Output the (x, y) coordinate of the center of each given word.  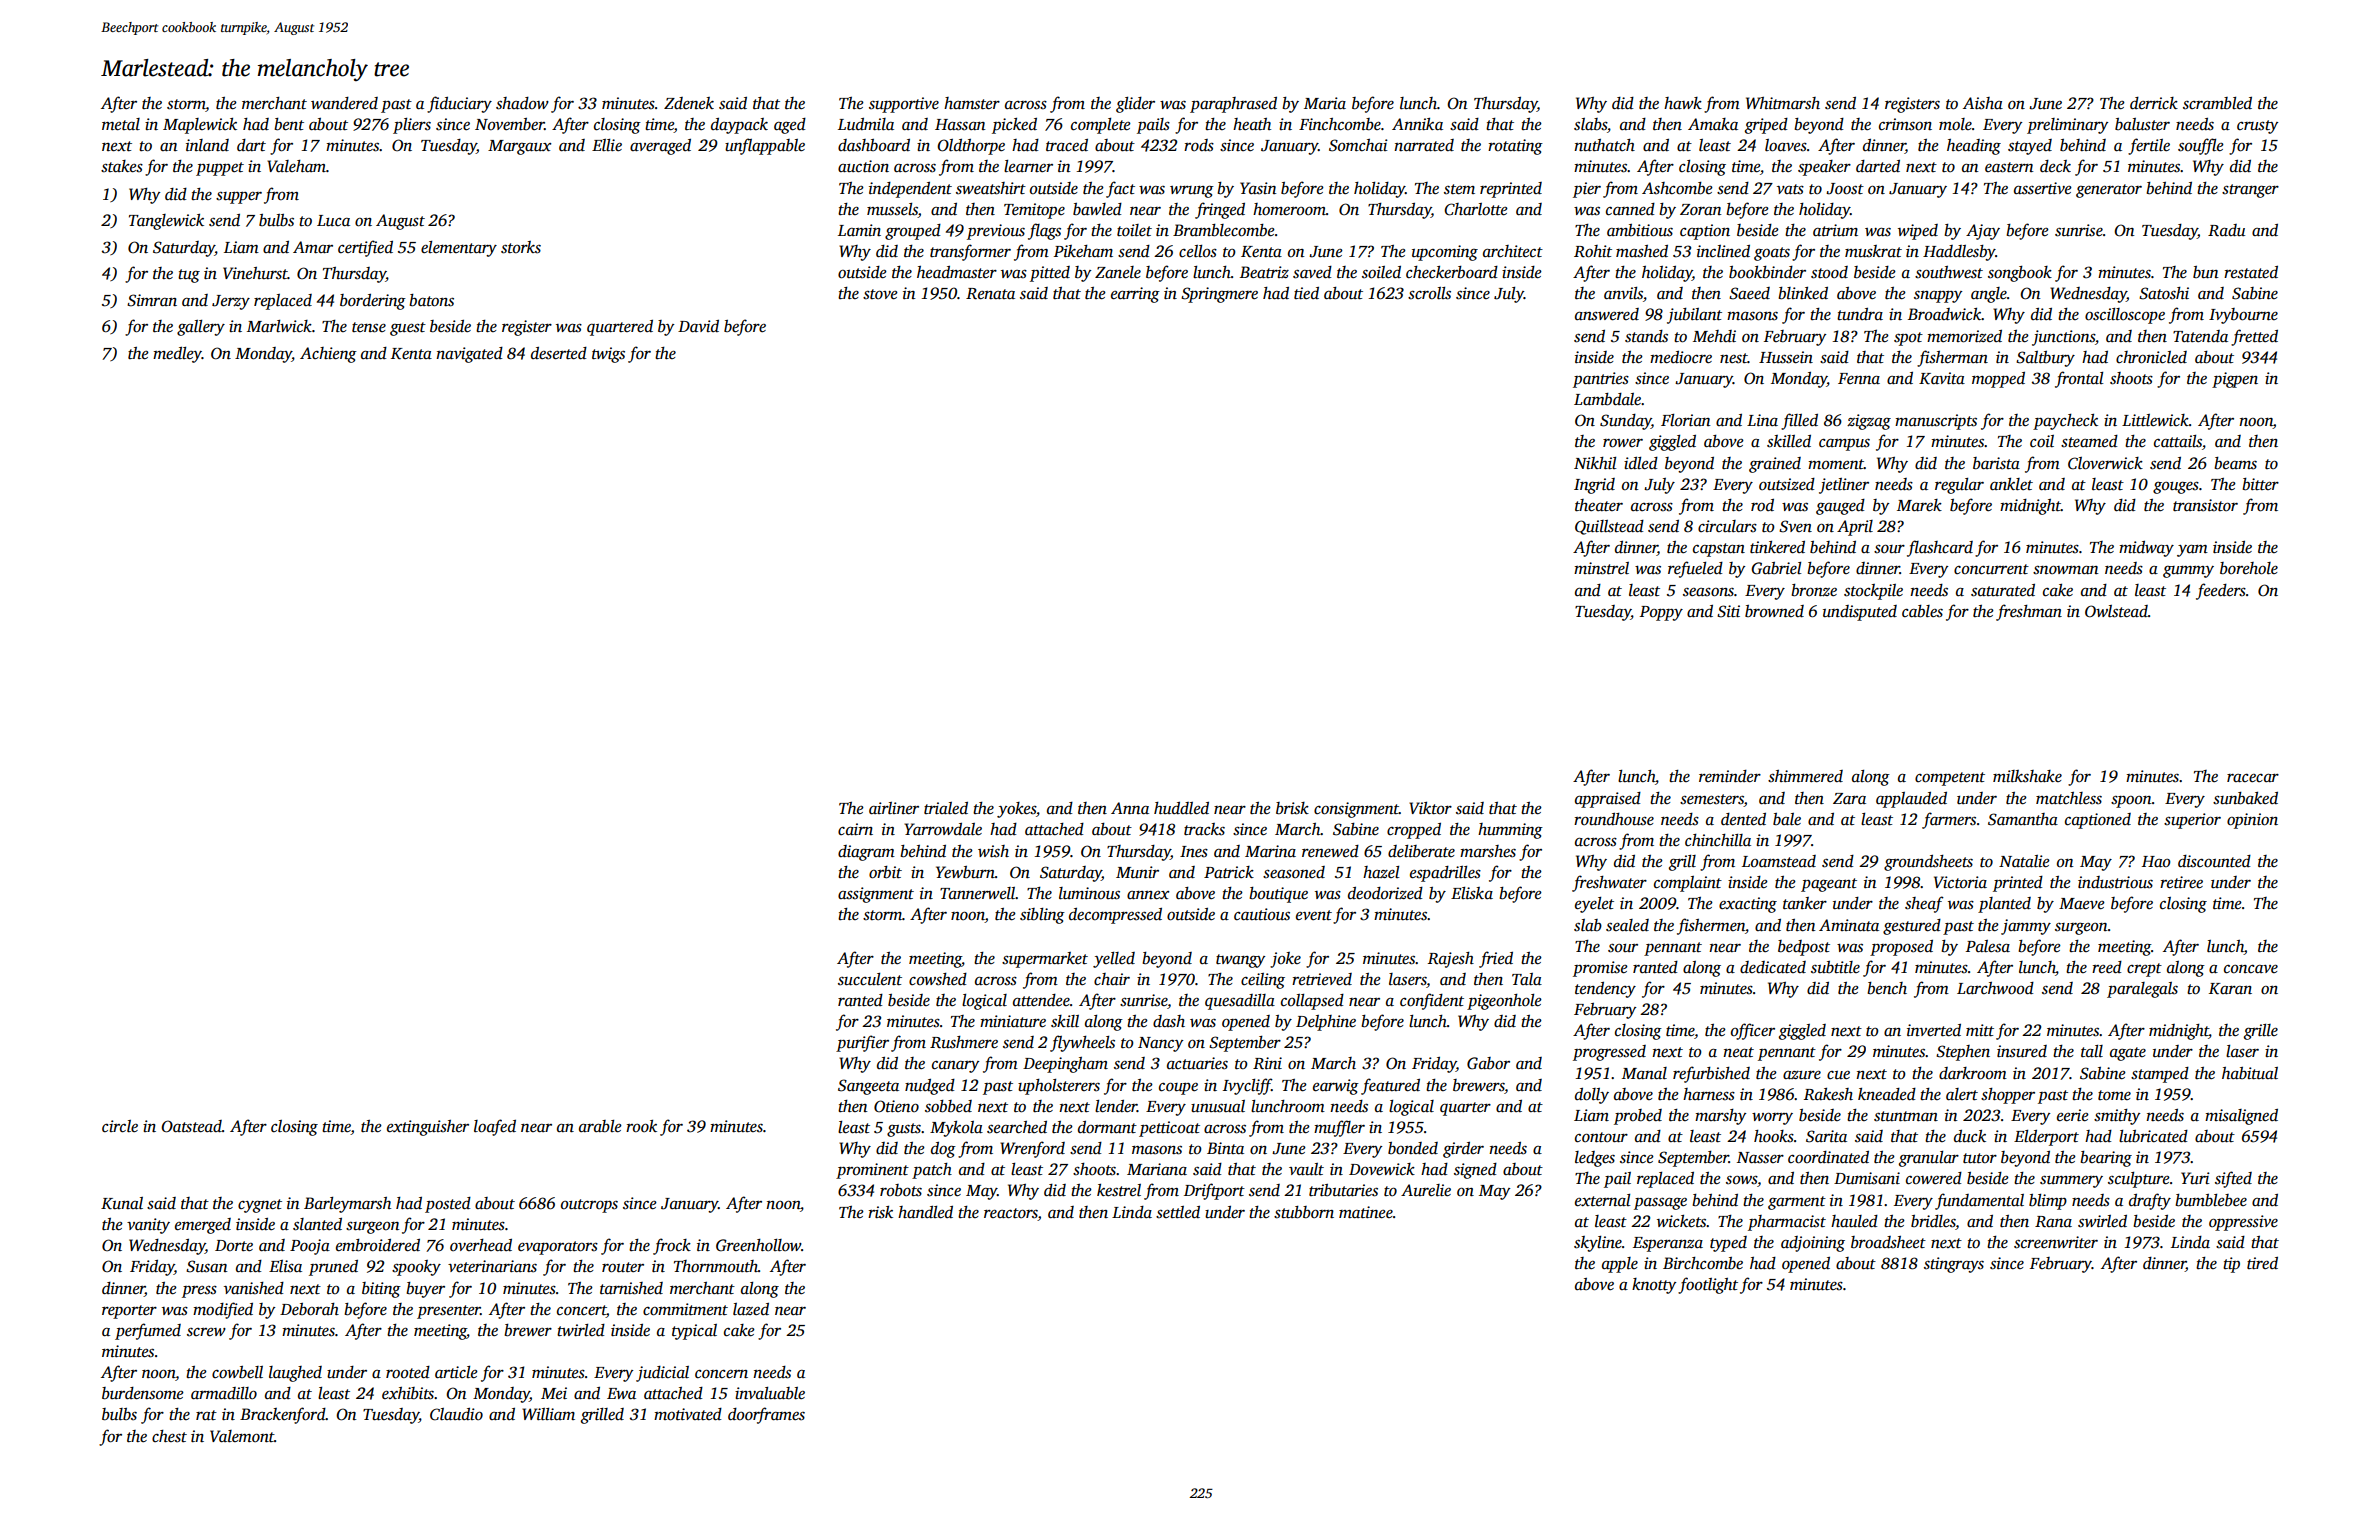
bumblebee (2211, 1200)
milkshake (2027, 776)
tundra (1860, 314)
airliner (894, 808)
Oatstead (191, 1126)
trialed (946, 808)
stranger (2250, 191)
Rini (1267, 1063)
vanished (254, 1288)
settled (1178, 1212)
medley (177, 355)
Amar (313, 247)
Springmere (1219, 295)
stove (880, 294)
